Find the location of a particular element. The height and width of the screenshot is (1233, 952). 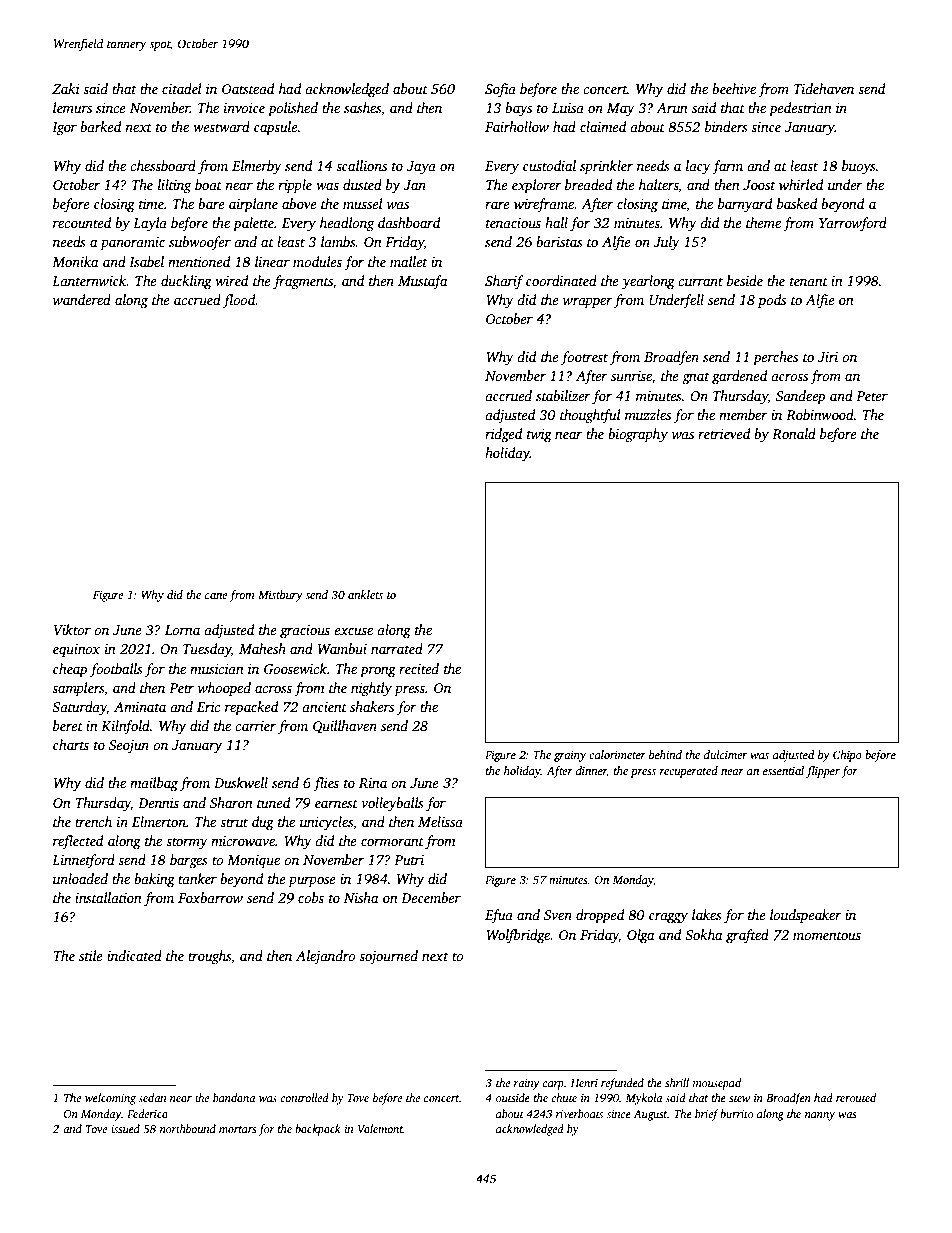

calorimeter is located at coordinates (617, 754).
